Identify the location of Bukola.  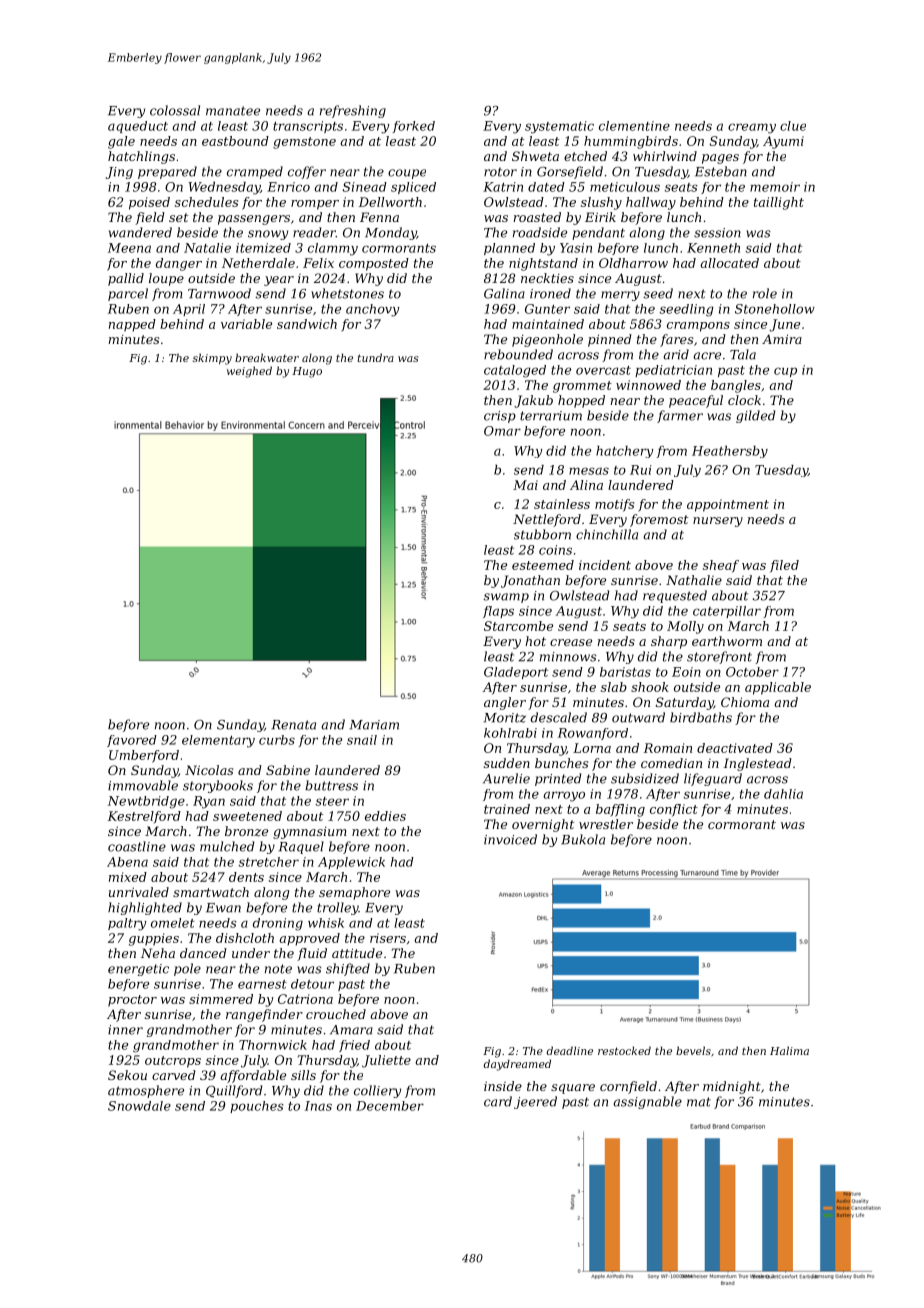
(583, 839).
